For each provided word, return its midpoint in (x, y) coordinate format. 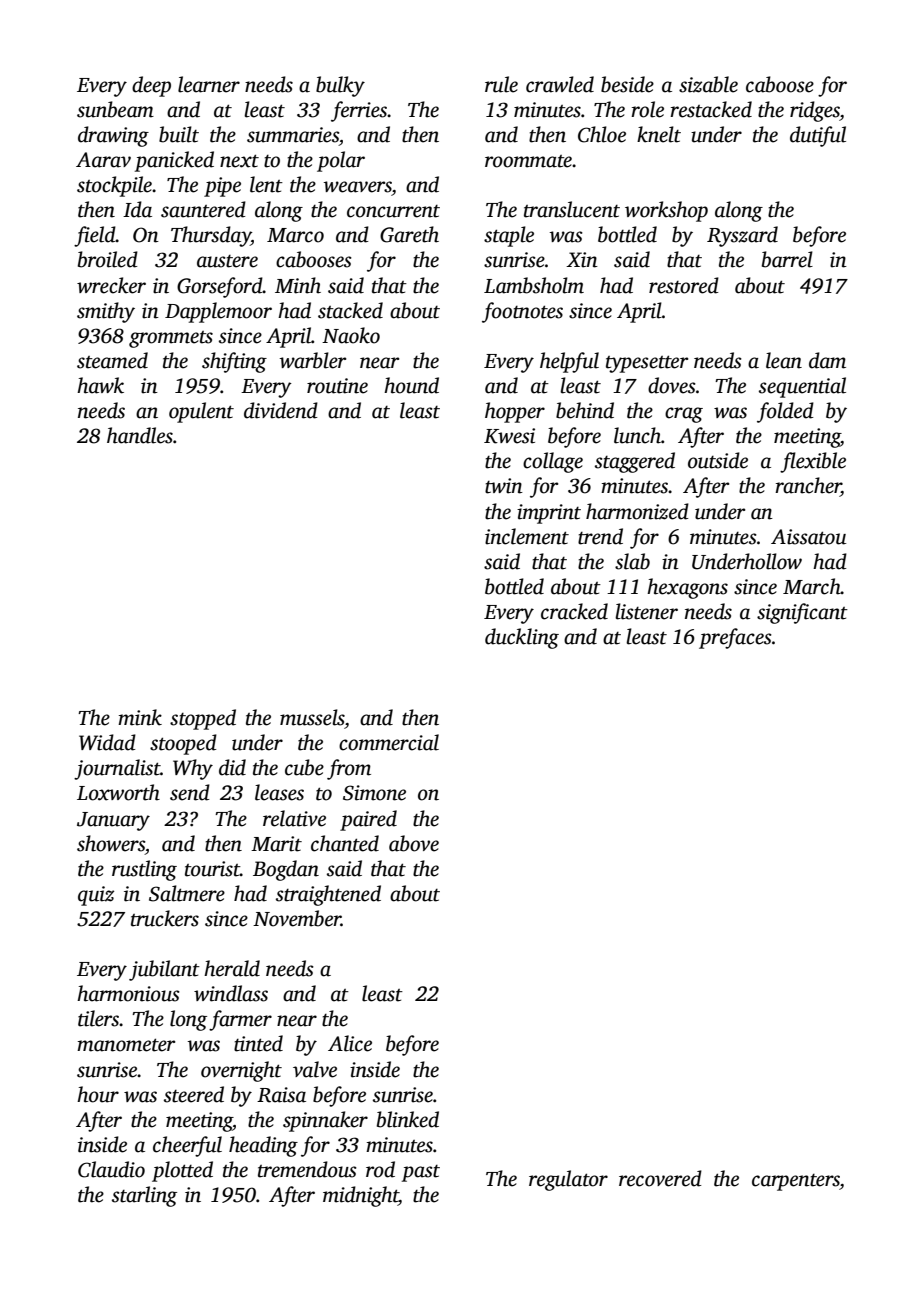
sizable (708, 84)
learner (209, 84)
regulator (568, 1180)
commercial (389, 742)
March (812, 586)
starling (144, 1196)
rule (501, 84)
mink (140, 717)
